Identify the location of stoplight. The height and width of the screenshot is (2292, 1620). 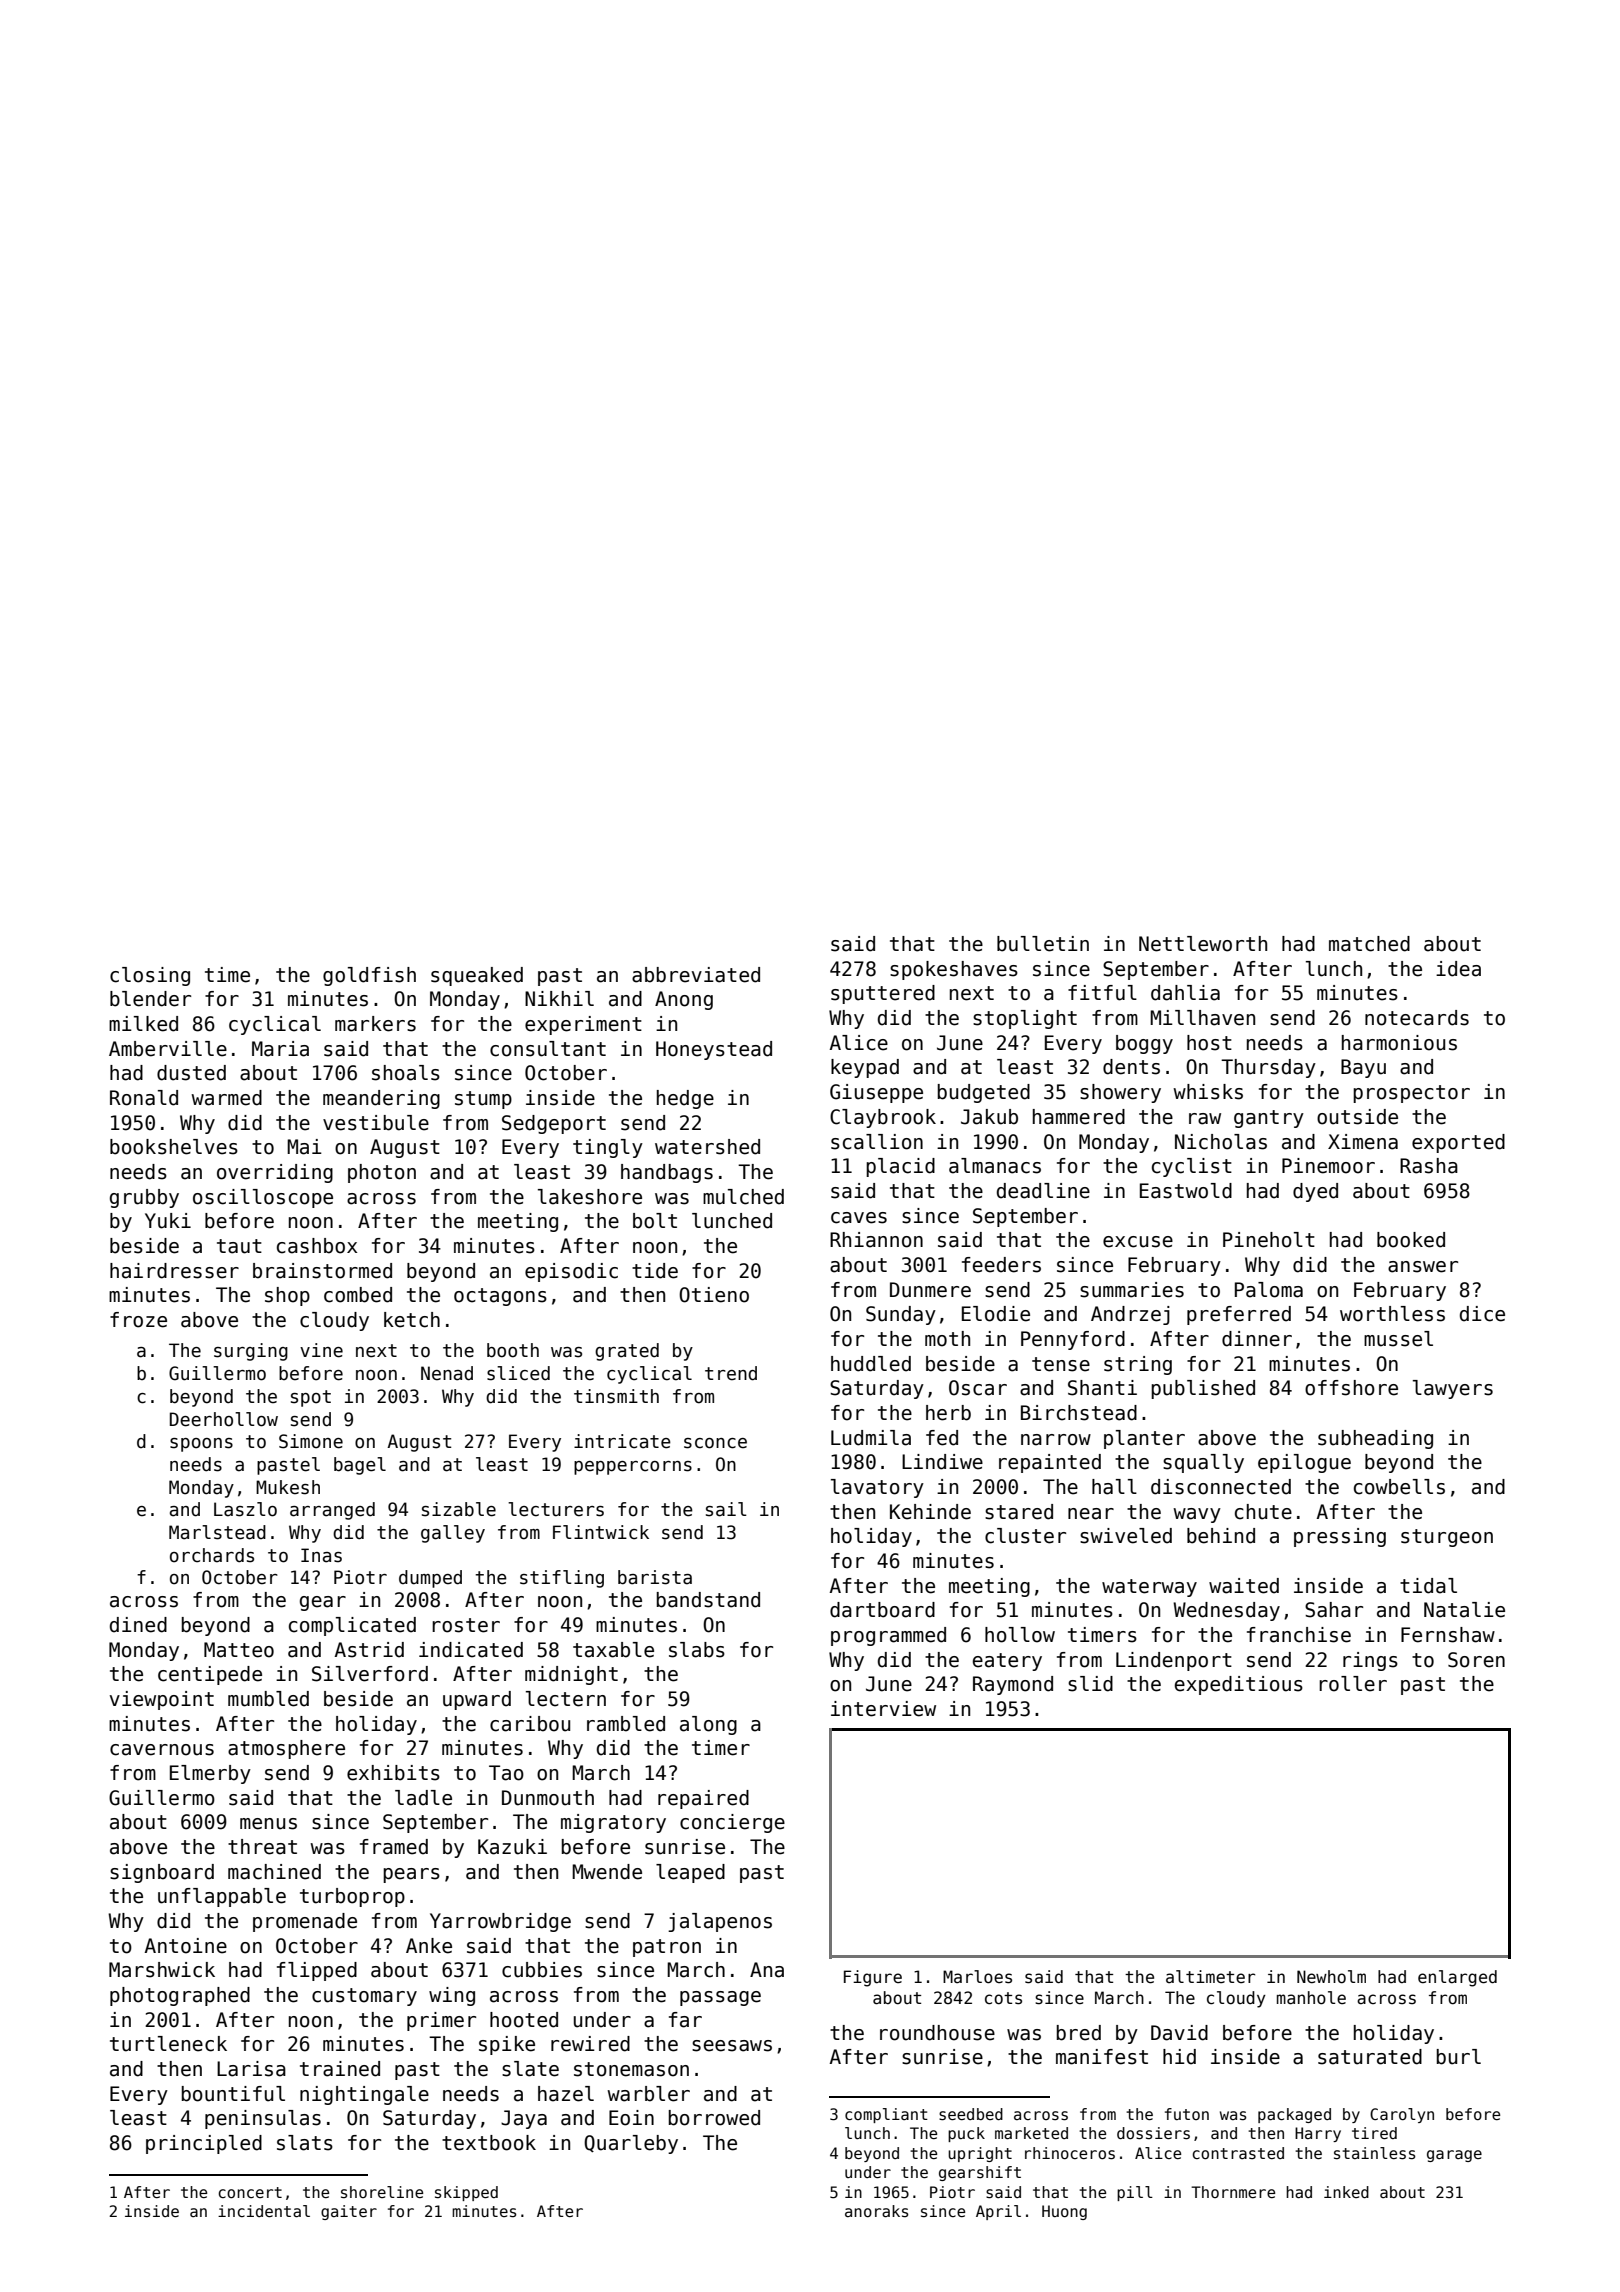
(1025, 1019).
